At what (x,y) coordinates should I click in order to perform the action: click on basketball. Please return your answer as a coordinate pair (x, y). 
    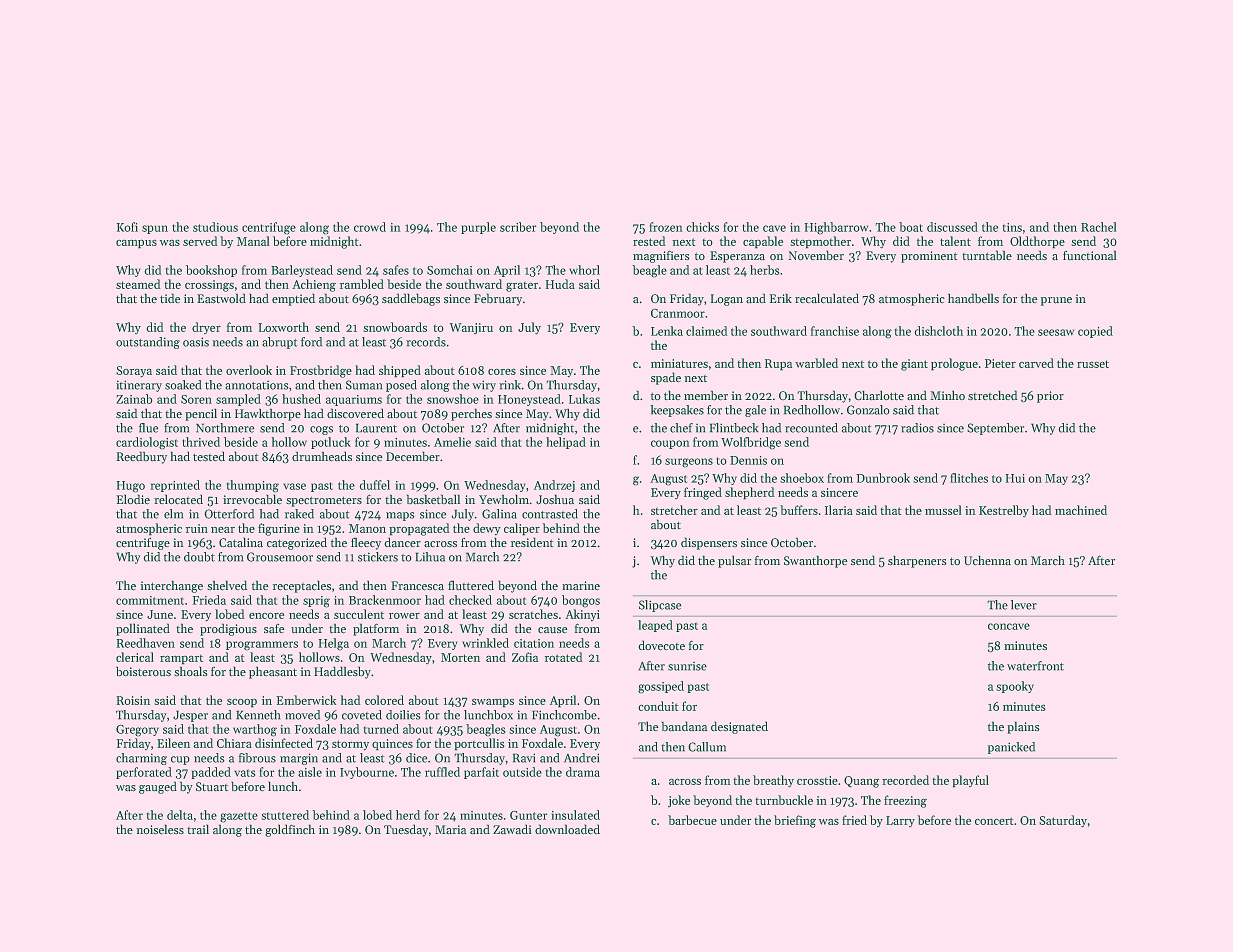
    Looking at the image, I should click on (433, 499).
